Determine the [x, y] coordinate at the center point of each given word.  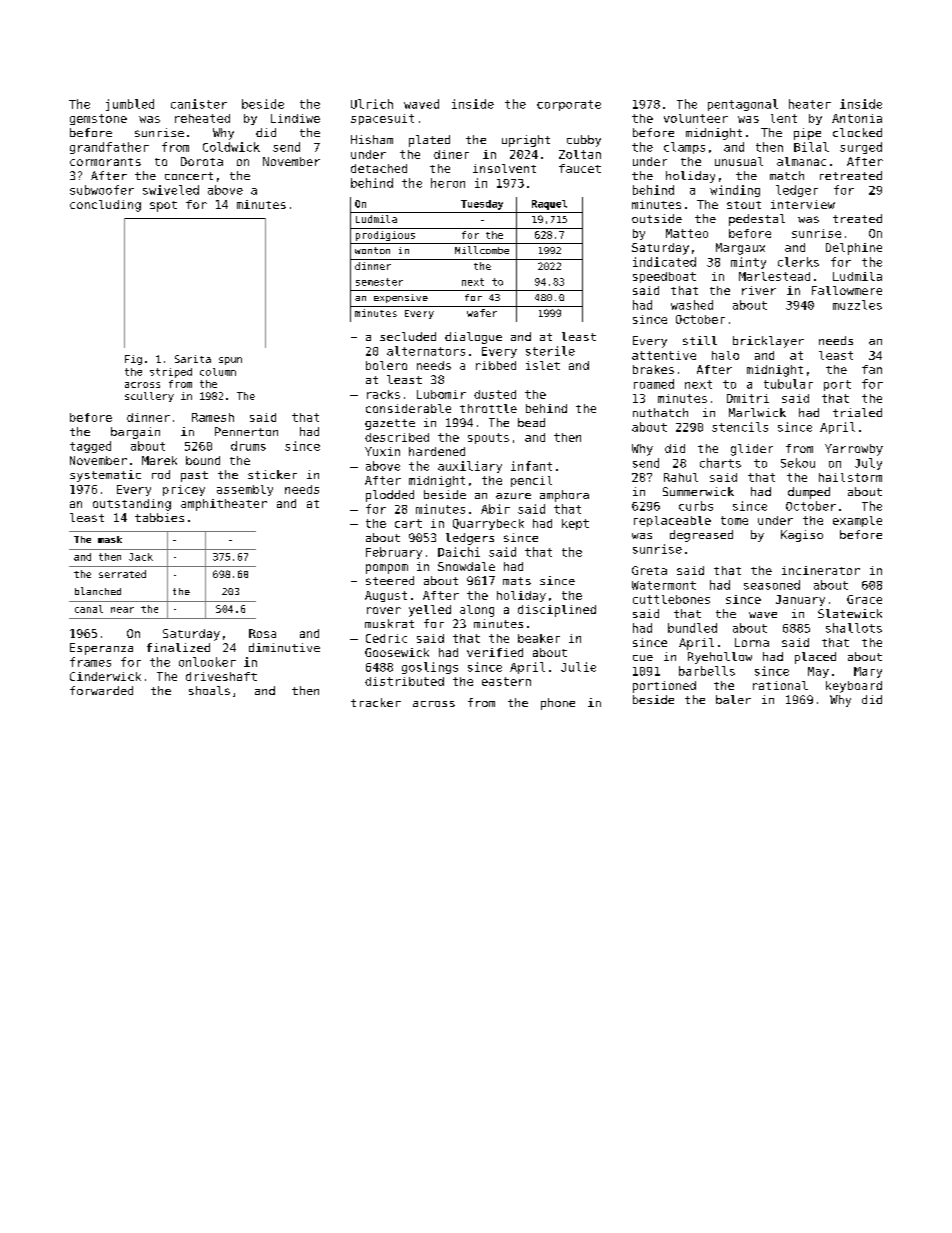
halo [725, 355]
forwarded [101, 690]
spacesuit [382, 119]
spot [163, 206]
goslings [430, 668]
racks [383, 394]
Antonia [857, 118]
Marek [159, 460]
